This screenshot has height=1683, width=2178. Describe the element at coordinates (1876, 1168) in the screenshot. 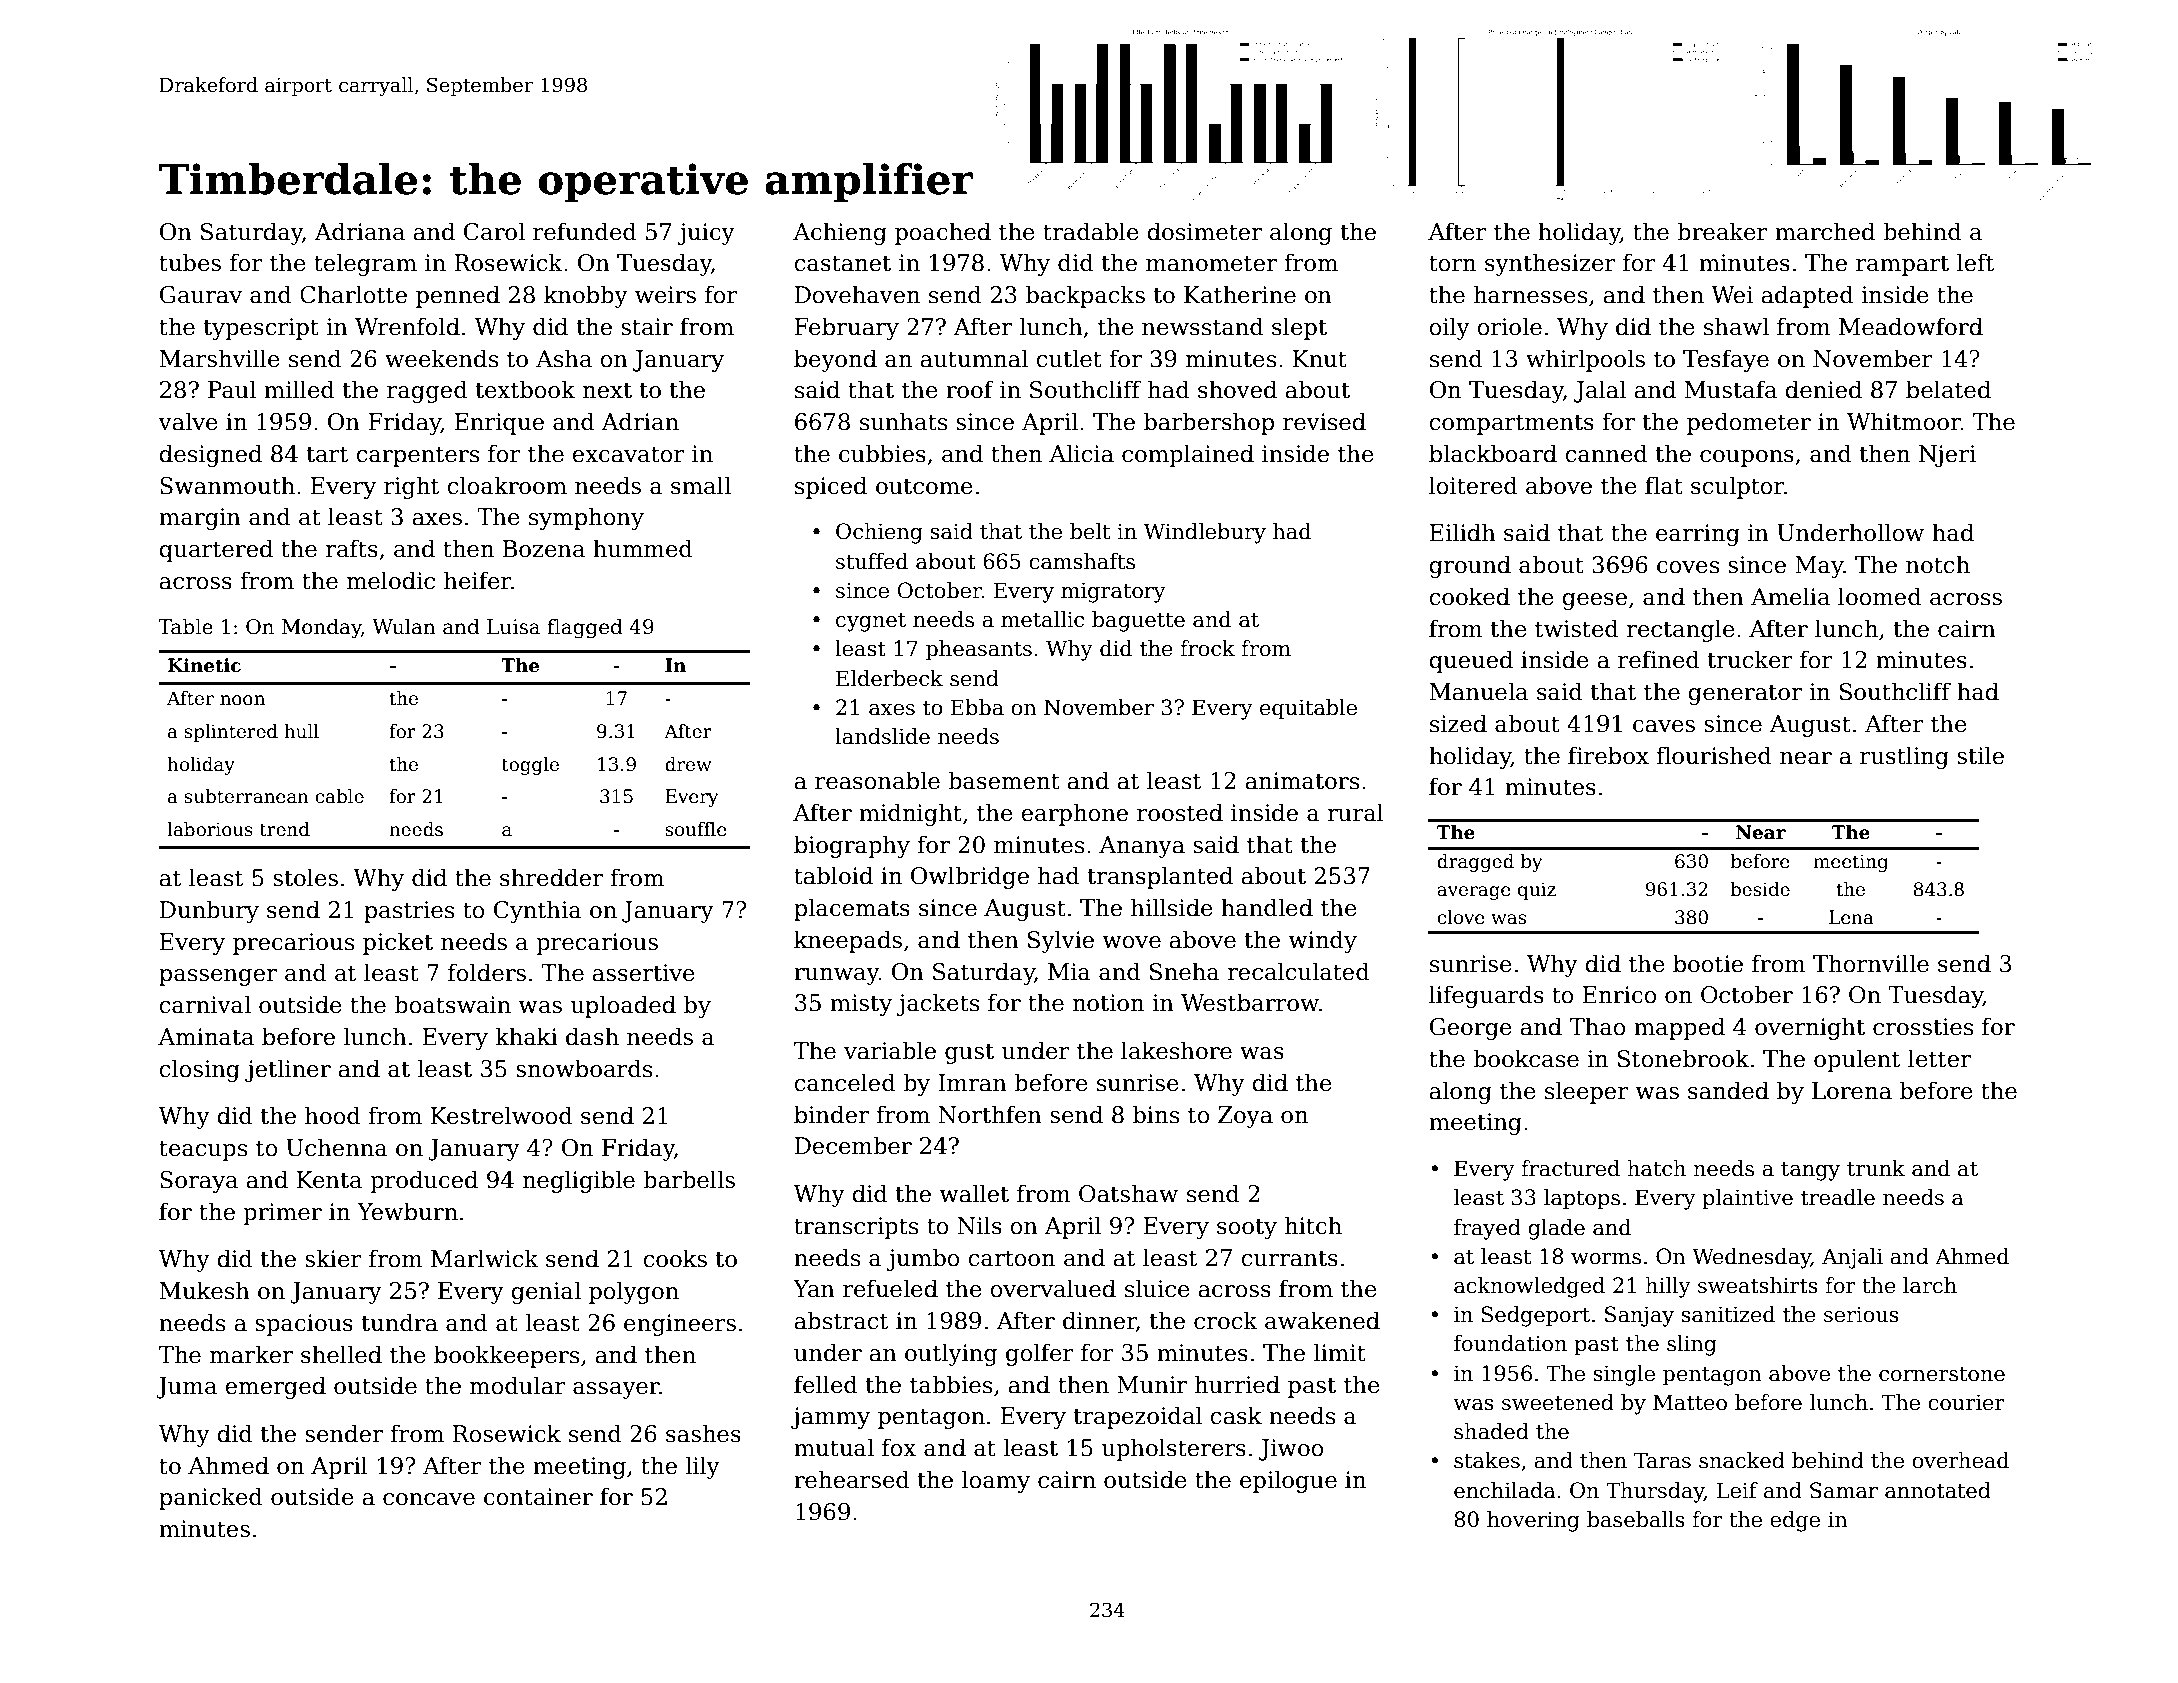

I see `trunk` at that location.
